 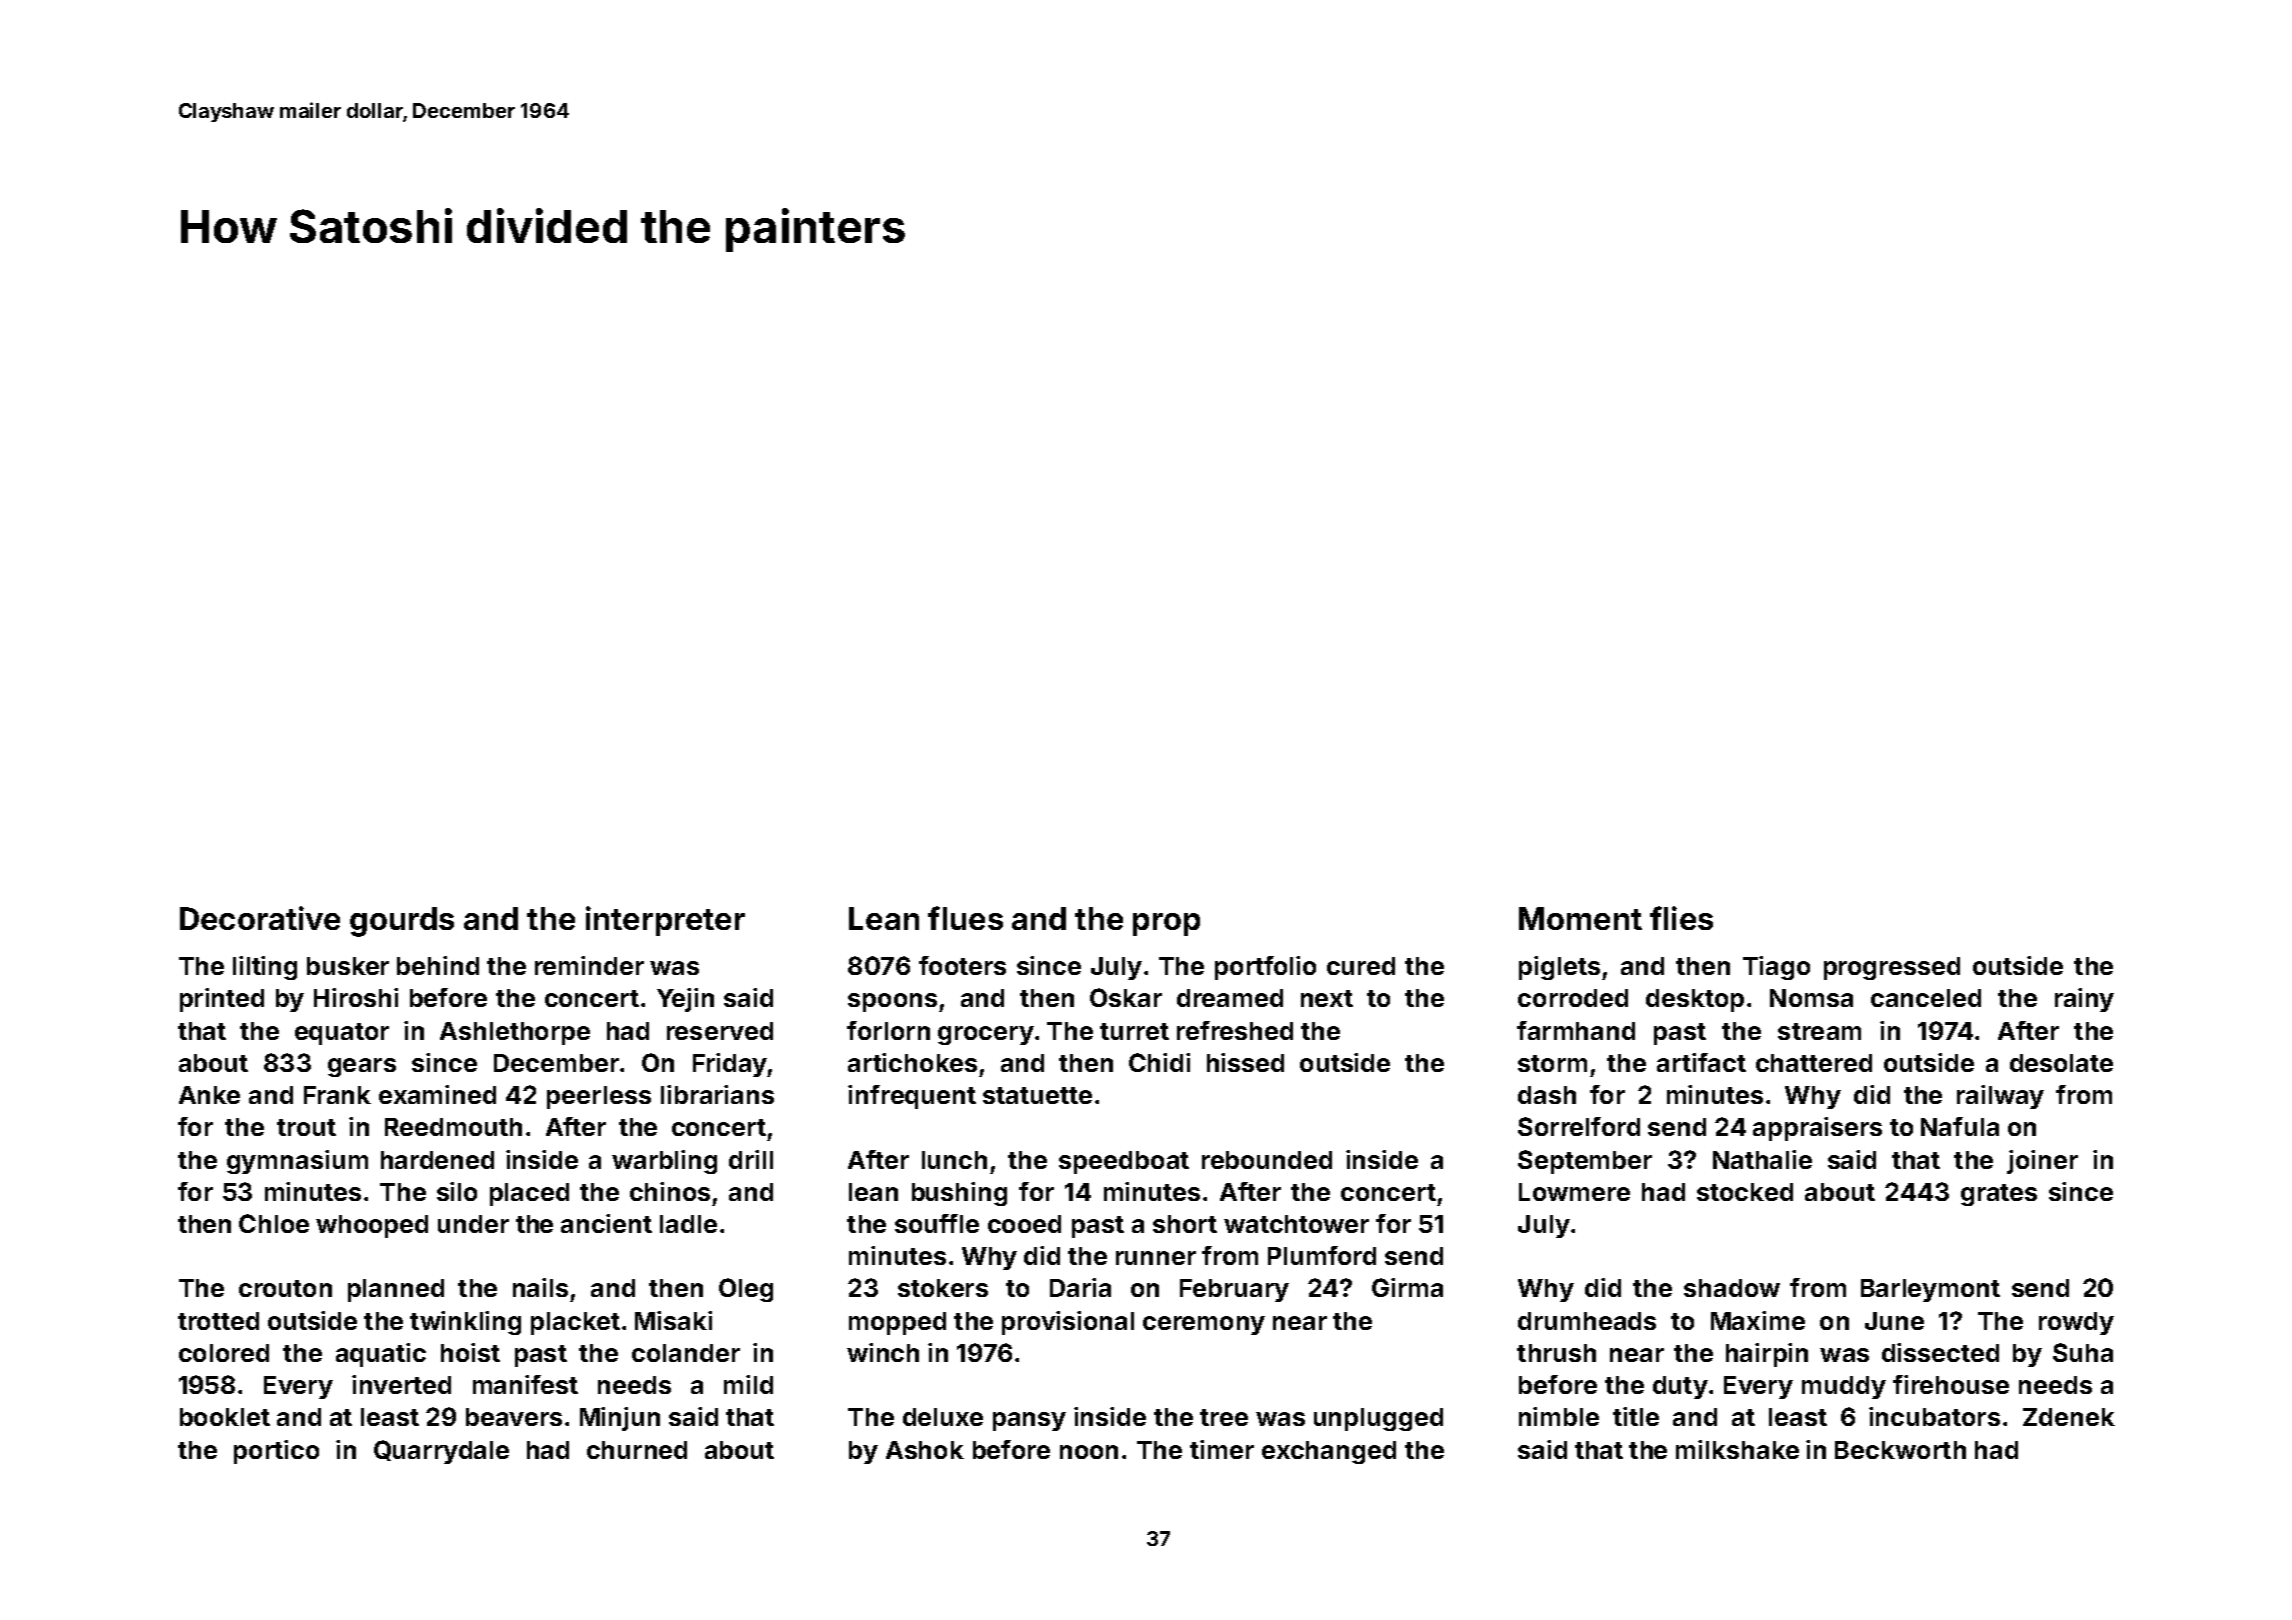 What do you see at coordinates (1695, 1000) in the screenshot?
I see `desktop` at bounding box center [1695, 1000].
